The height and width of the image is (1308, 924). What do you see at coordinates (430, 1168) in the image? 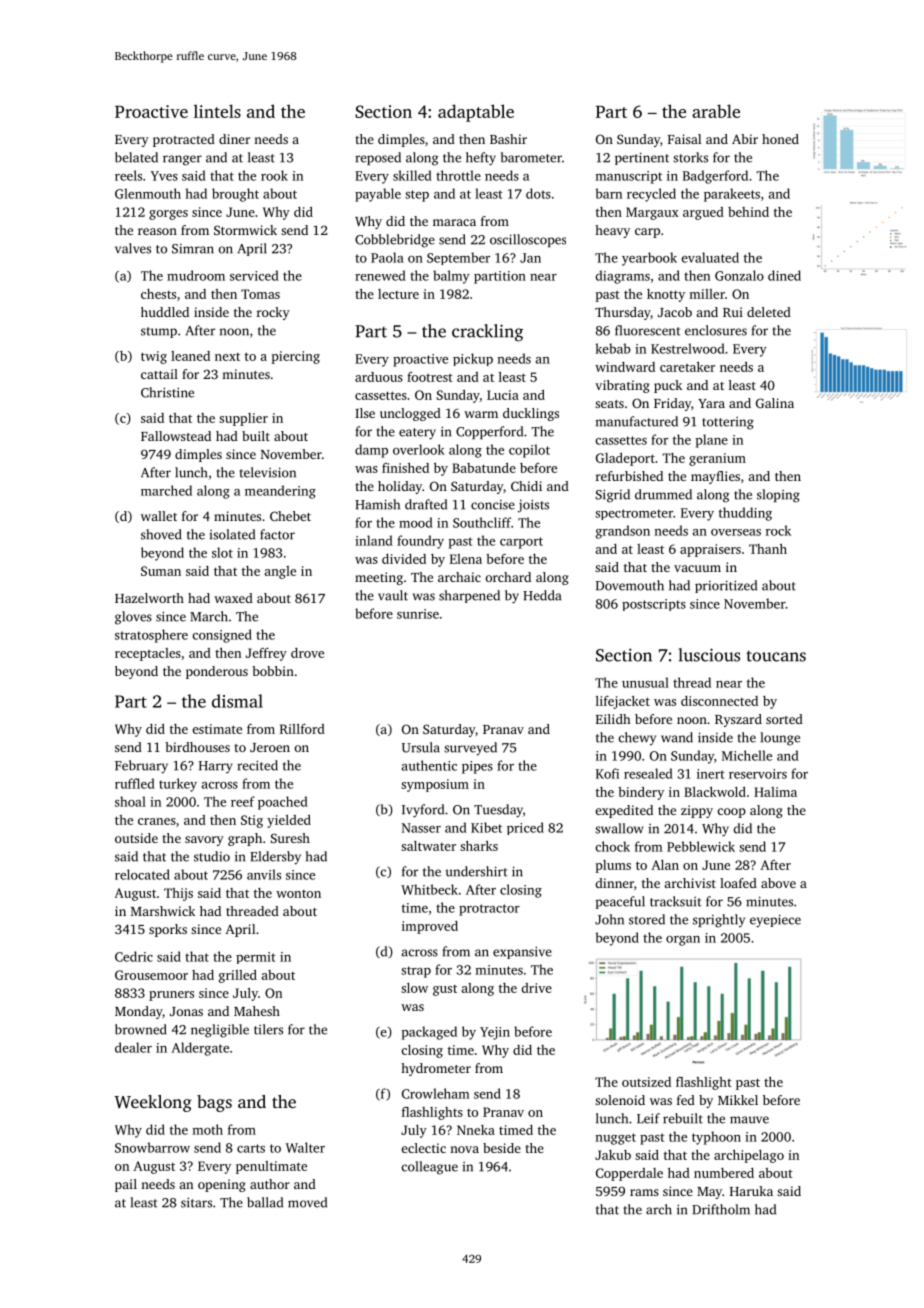
I see `colleague` at bounding box center [430, 1168].
